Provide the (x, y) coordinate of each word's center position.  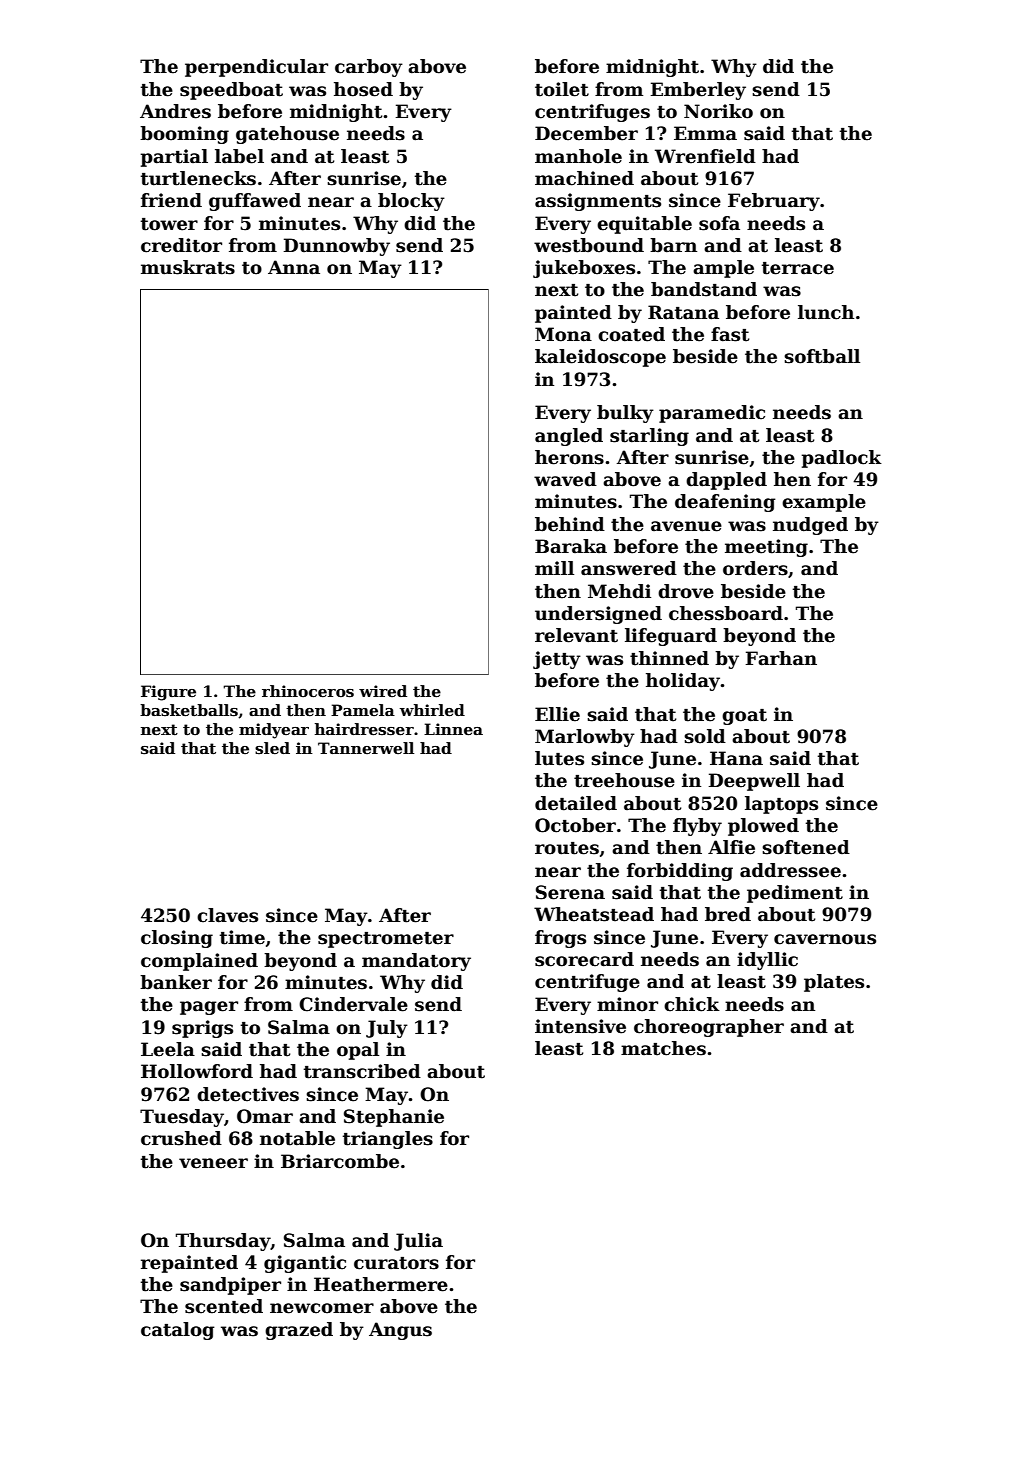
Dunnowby (337, 247)
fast (730, 334)
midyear (274, 731)
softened (806, 847)
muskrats (188, 267)
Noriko (718, 111)
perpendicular (256, 68)
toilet (562, 89)
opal (358, 1051)
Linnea (453, 729)
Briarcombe (340, 1161)
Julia (418, 1242)
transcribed (362, 1071)
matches (663, 1048)
